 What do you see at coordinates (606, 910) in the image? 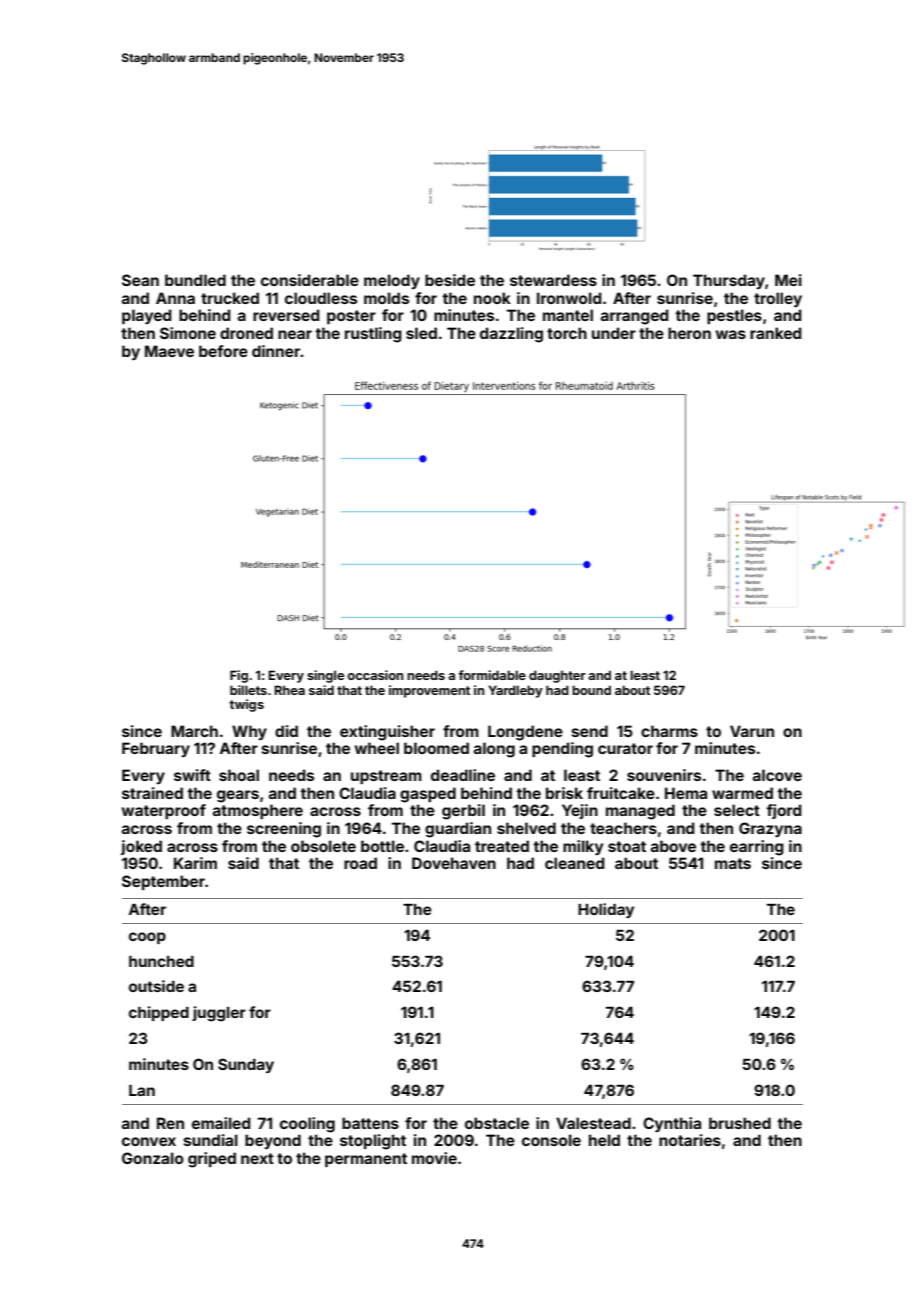
I see `Holiday` at bounding box center [606, 910].
